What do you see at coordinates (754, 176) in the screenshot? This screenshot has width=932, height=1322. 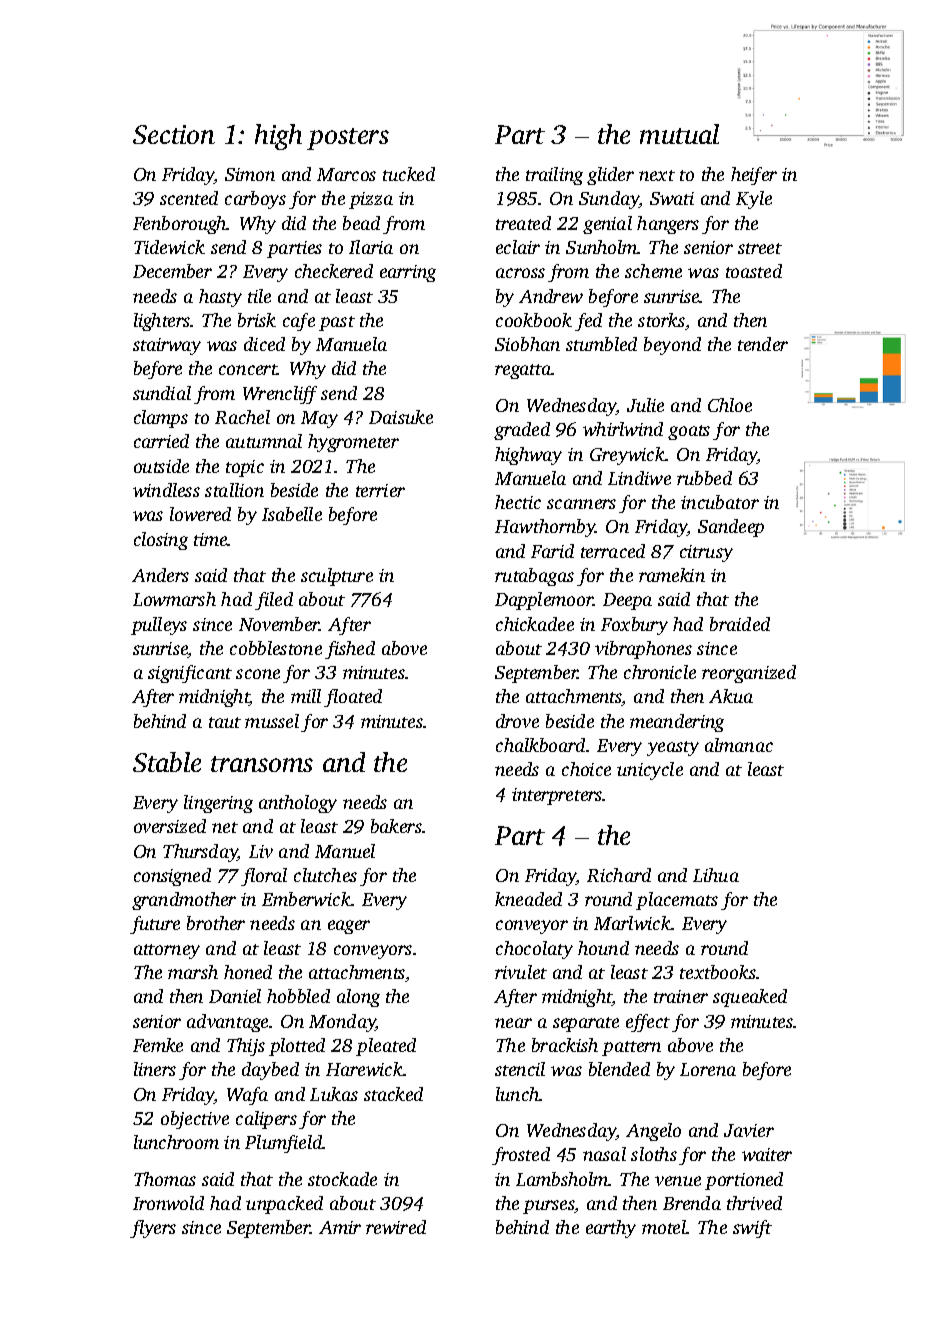 I see `heifer` at bounding box center [754, 176].
